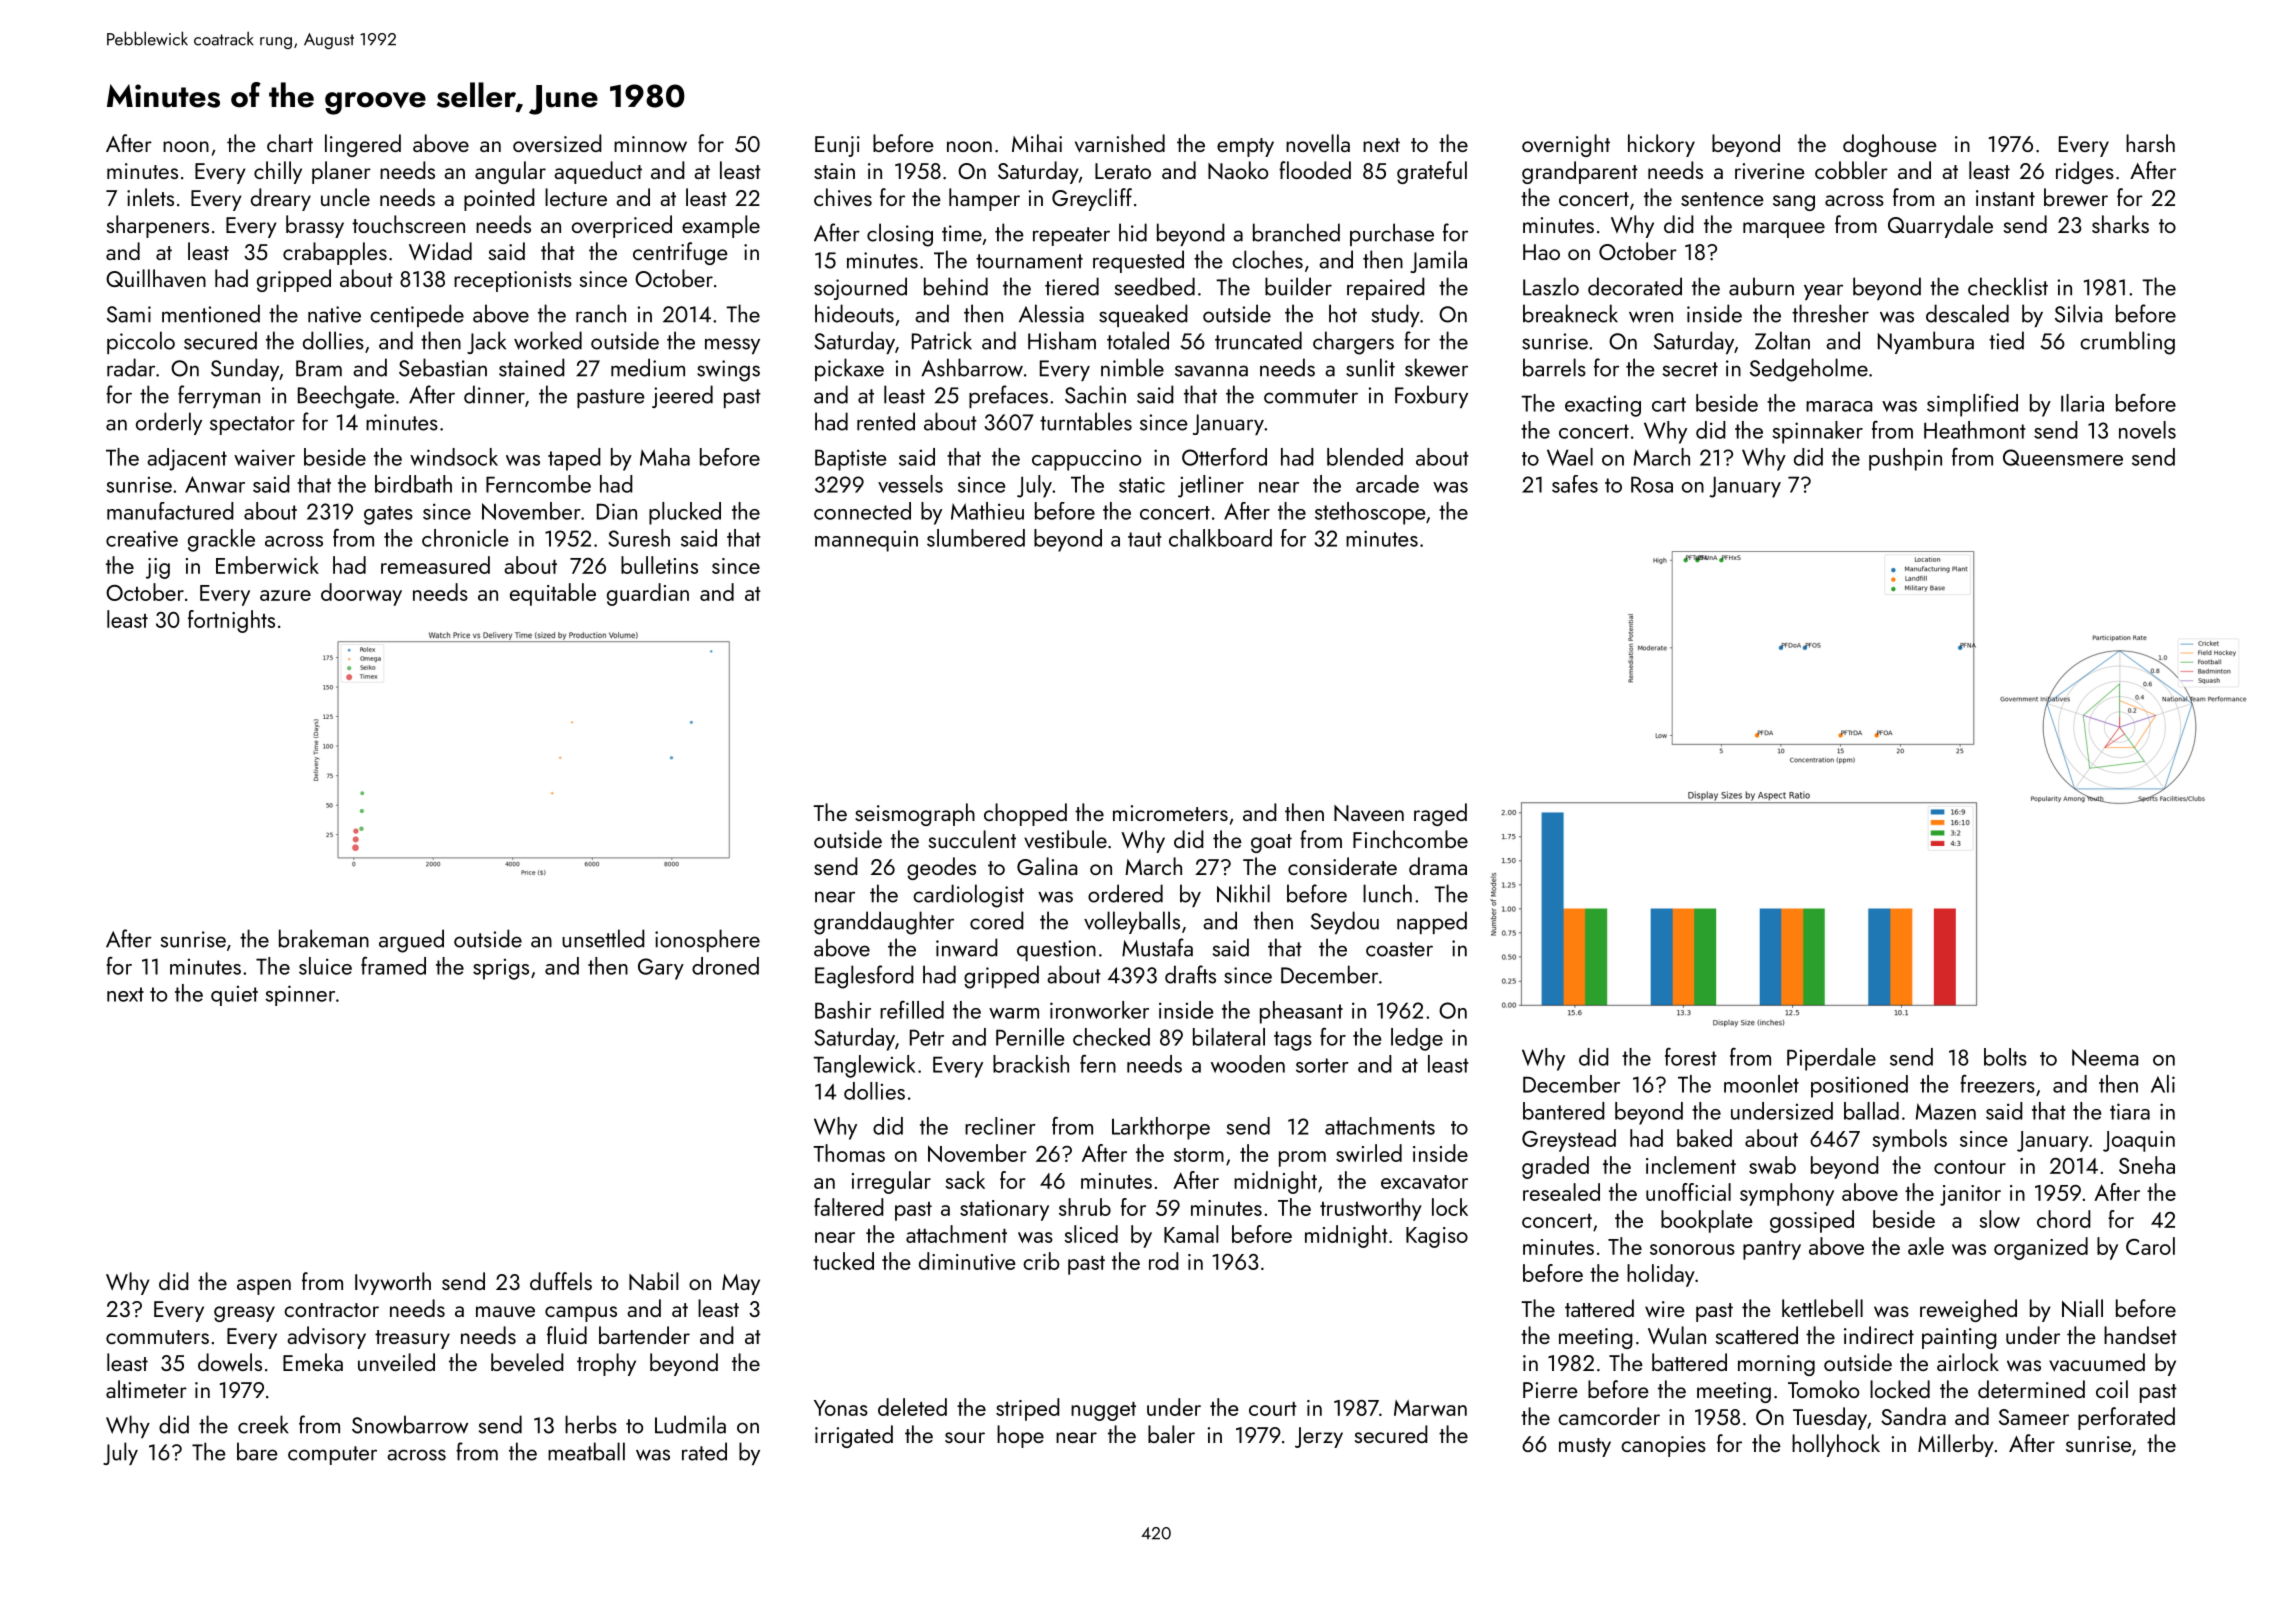  Describe the element at coordinates (2063, 457) in the page. I see `Queensmere` at that location.
